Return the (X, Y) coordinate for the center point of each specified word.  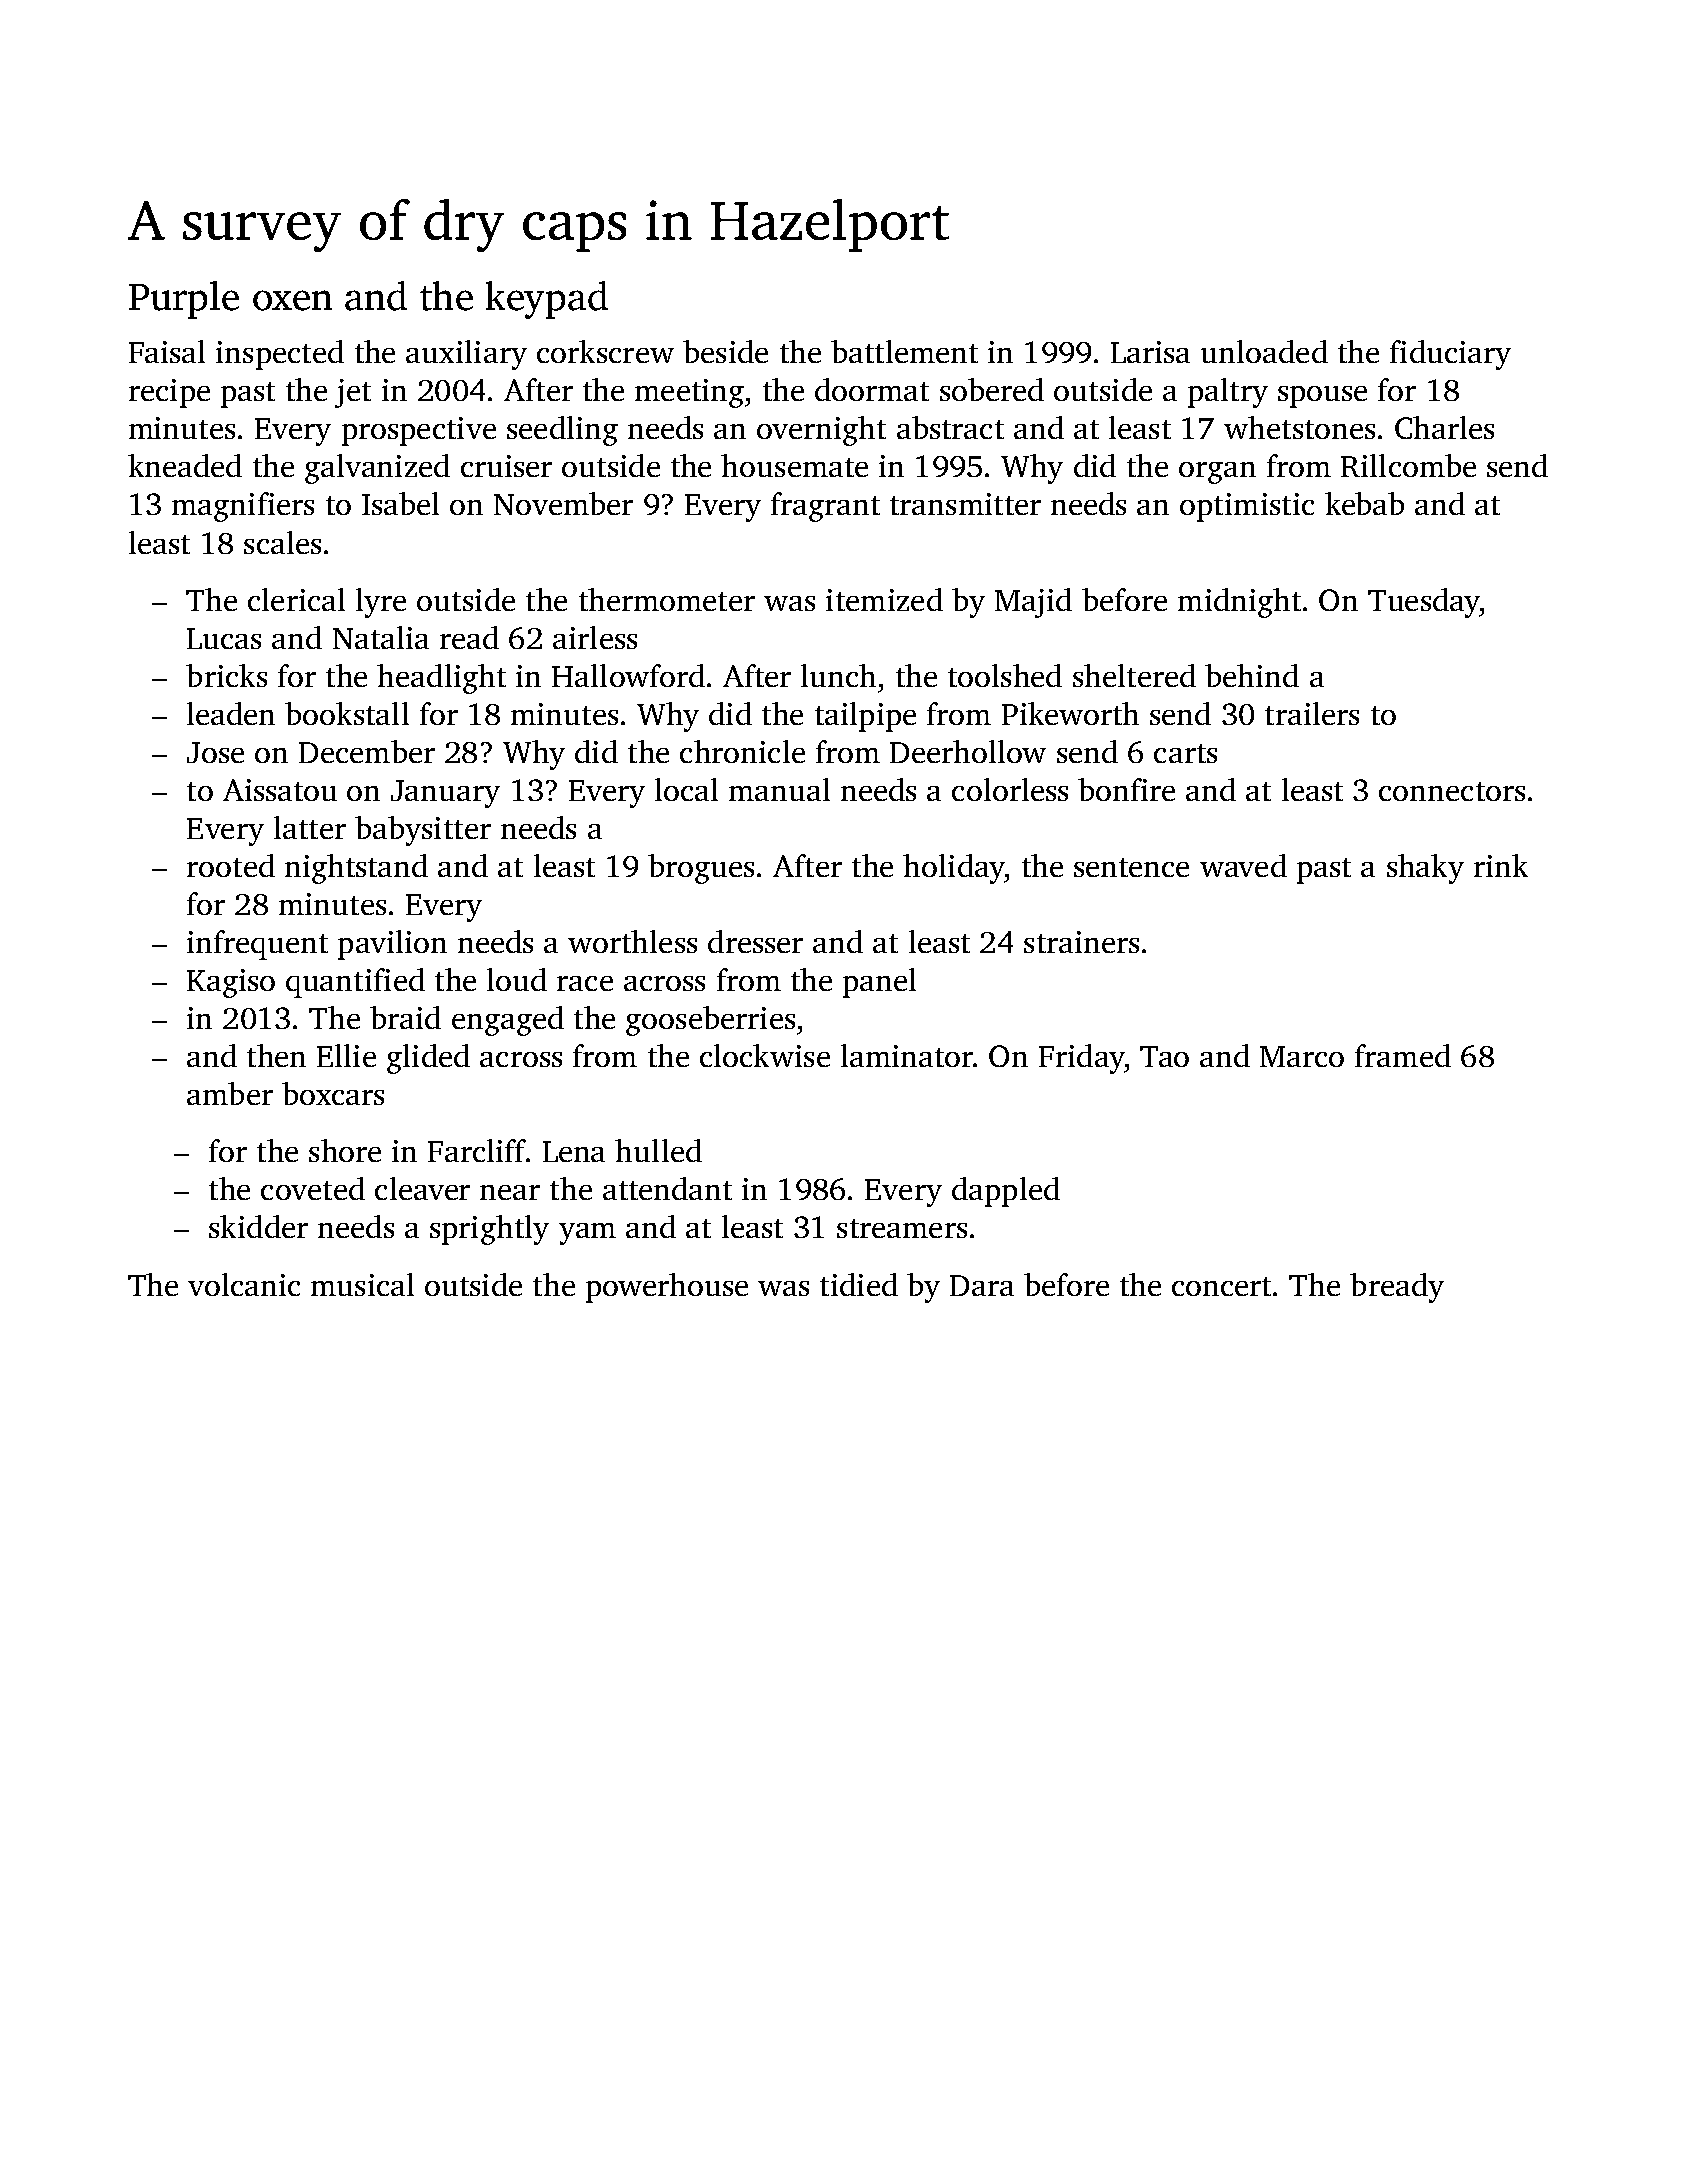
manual (779, 789)
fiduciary (1450, 355)
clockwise (765, 1055)
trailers (1312, 713)
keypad (547, 300)
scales (282, 542)
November (563, 503)
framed (1403, 1055)
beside (725, 351)
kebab (1364, 503)
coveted (313, 1188)
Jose (215, 752)
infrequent (257, 945)
